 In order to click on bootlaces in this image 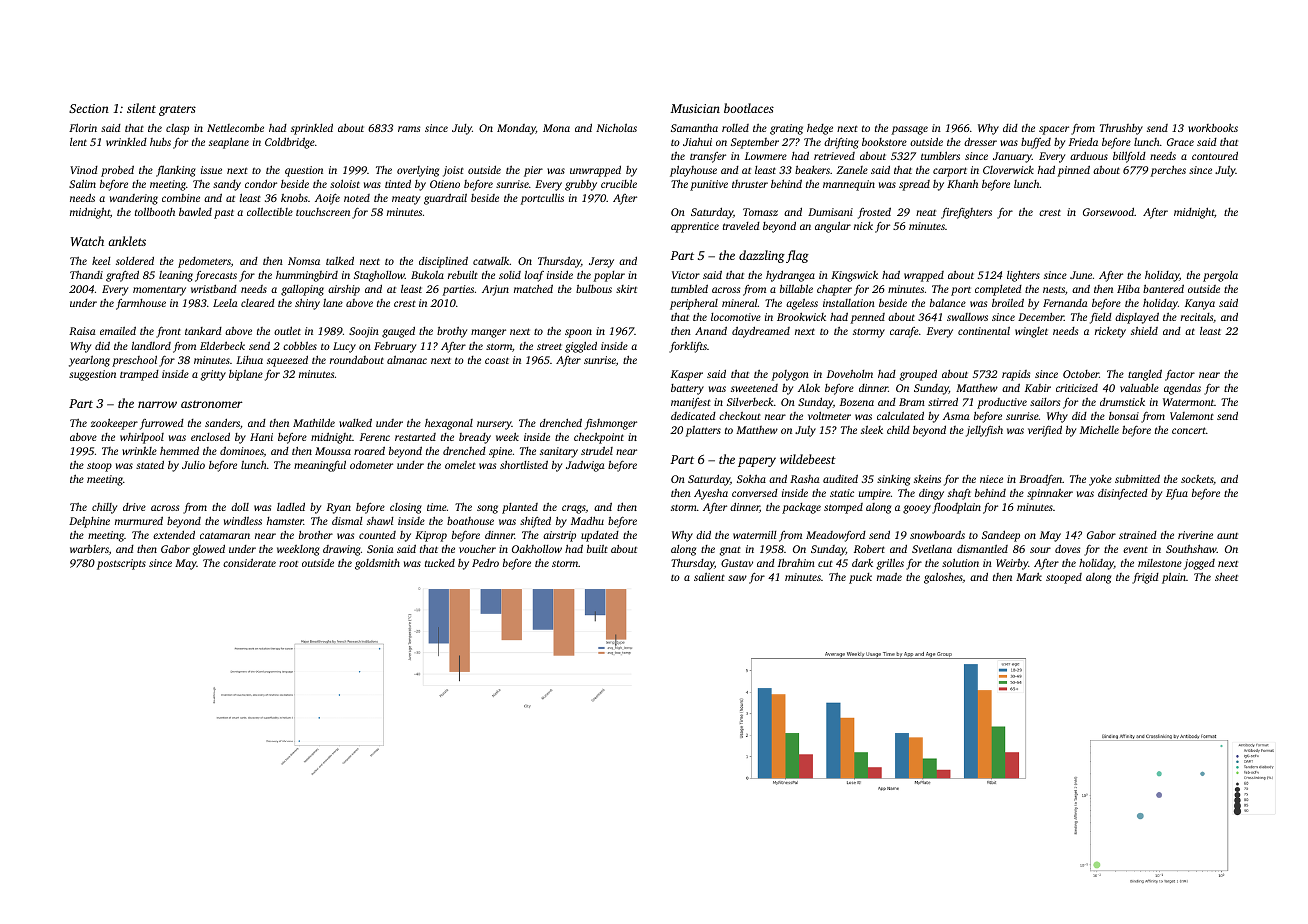, I will do `click(749, 108)`.
